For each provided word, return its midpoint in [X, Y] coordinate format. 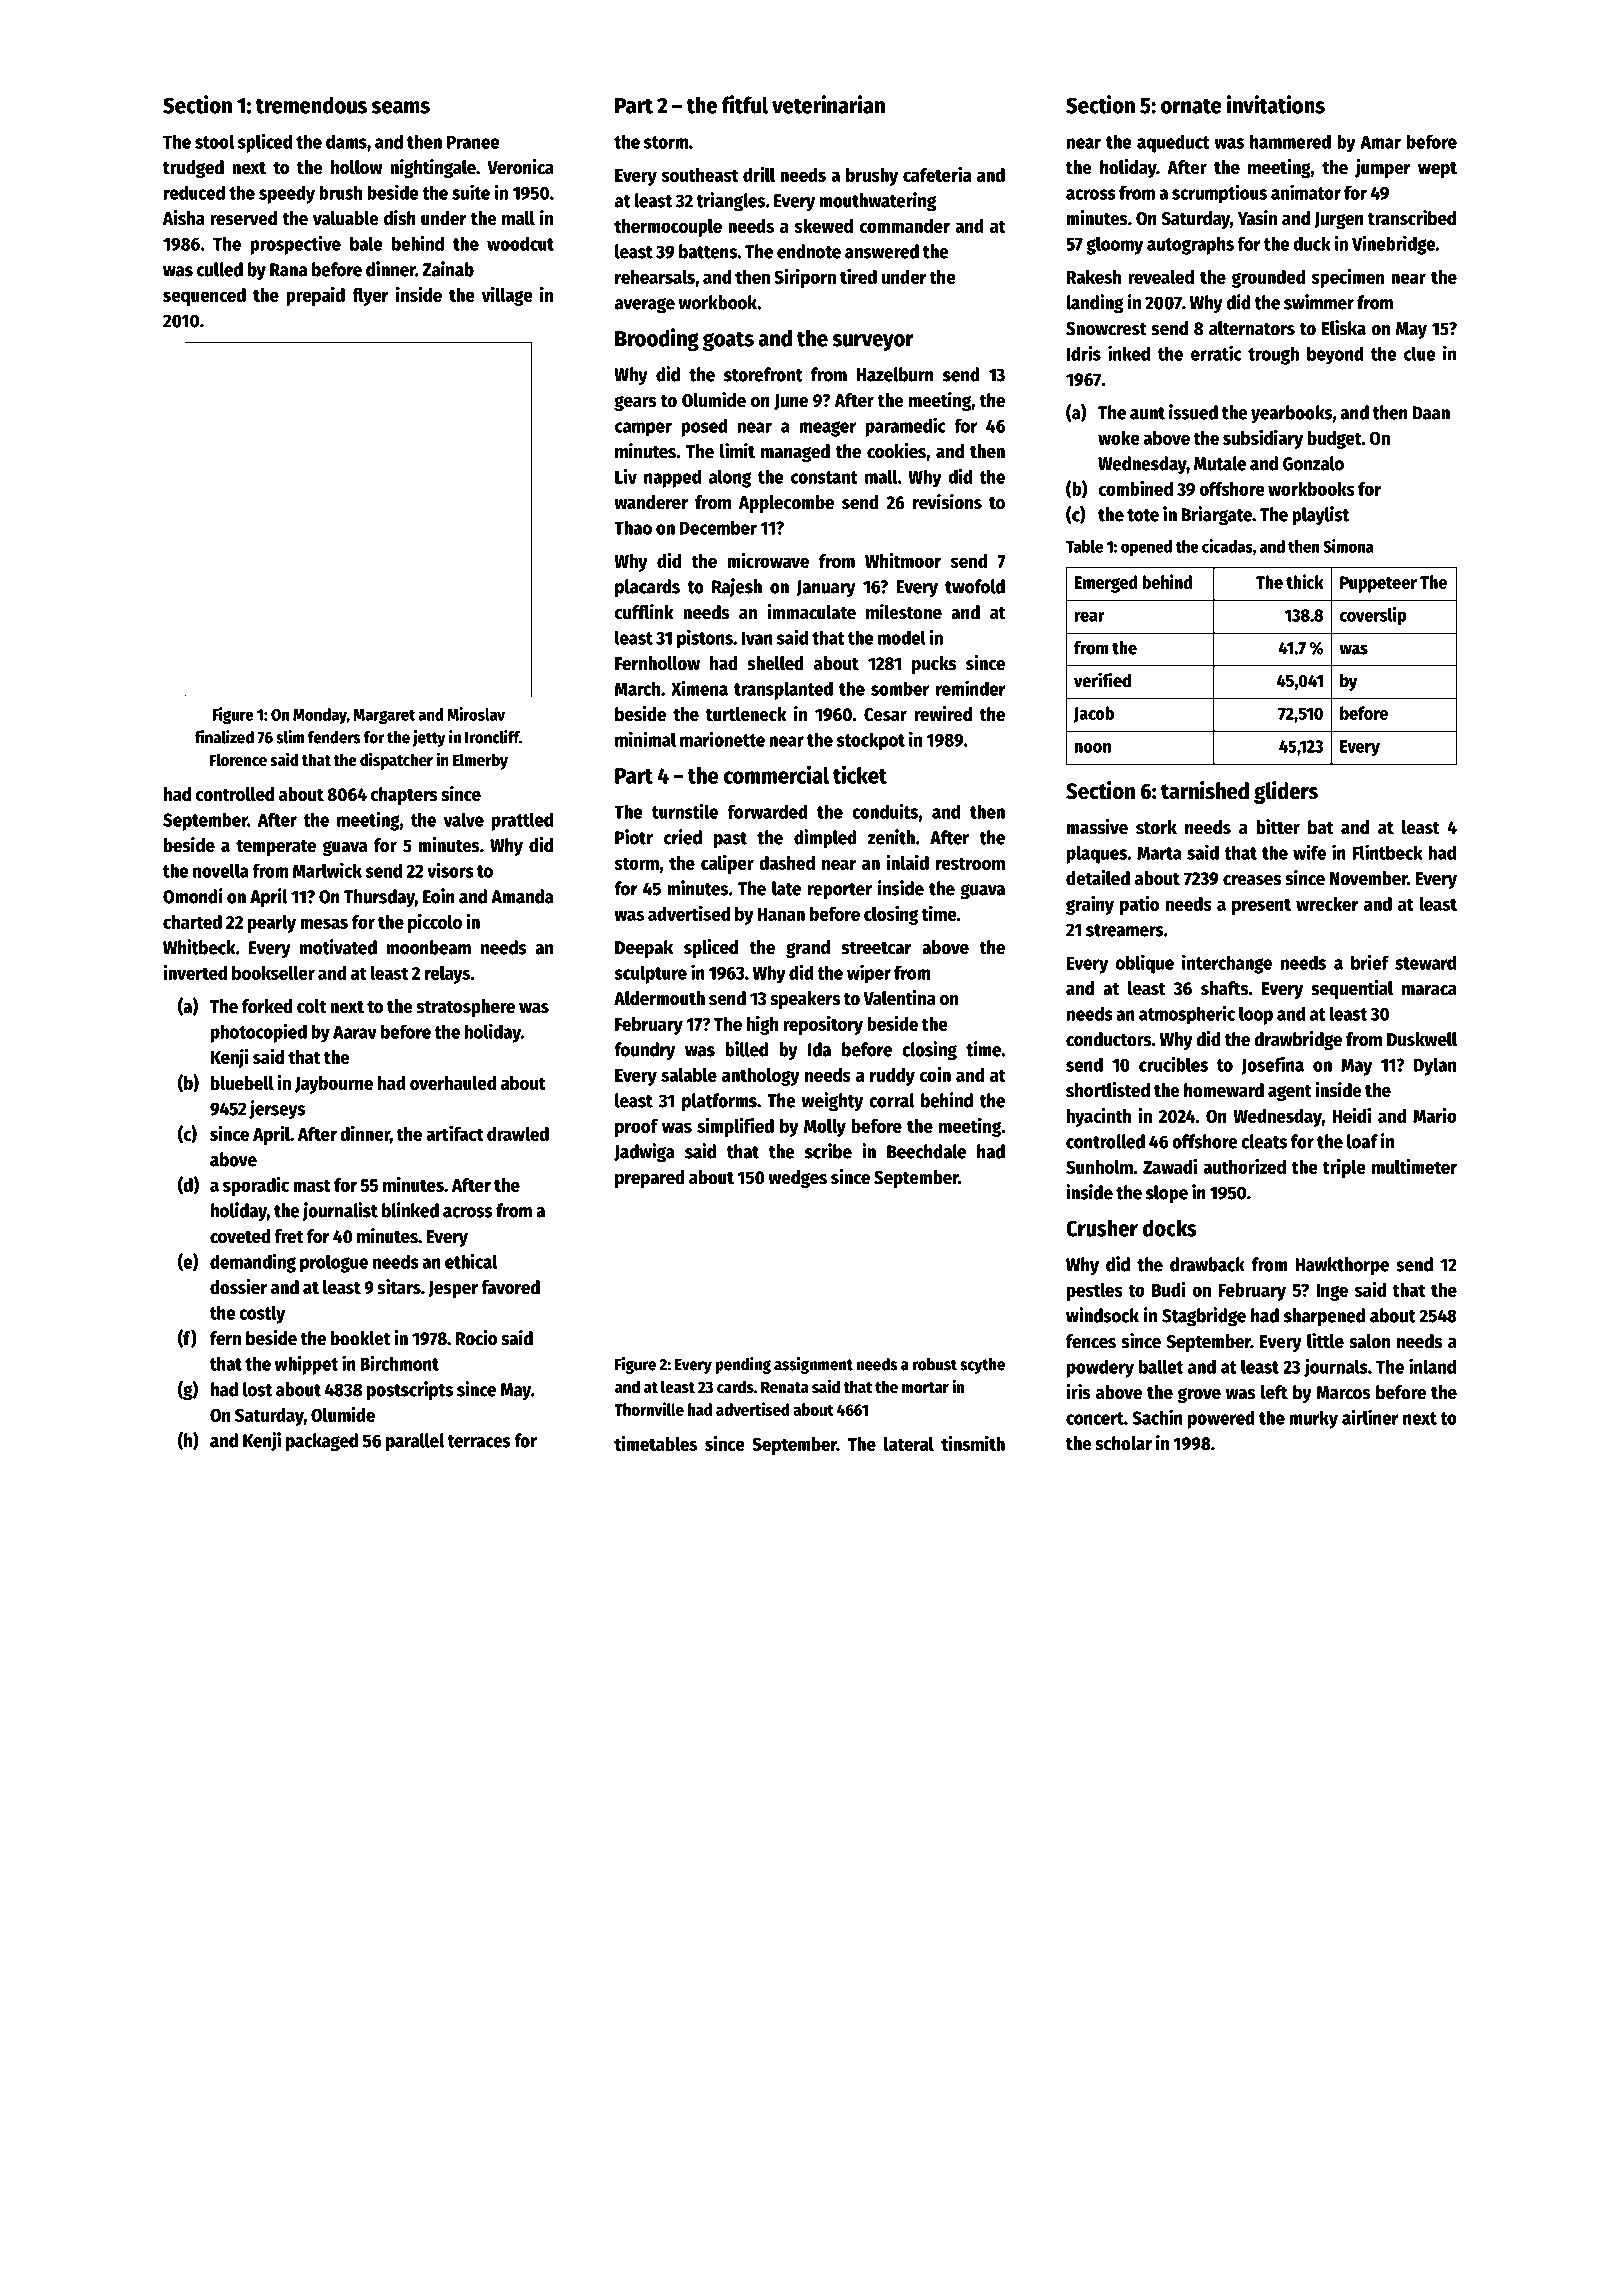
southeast [699, 175]
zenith [891, 837]
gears [635, 403]
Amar [1380, 142]
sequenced [204, 297]
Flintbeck [1387, 852]
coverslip [1373, 616]
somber [900, 689]
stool [214, 141]
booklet [361, 1338]
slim [290, 737]
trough [1273, 355]
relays [447, 975]
